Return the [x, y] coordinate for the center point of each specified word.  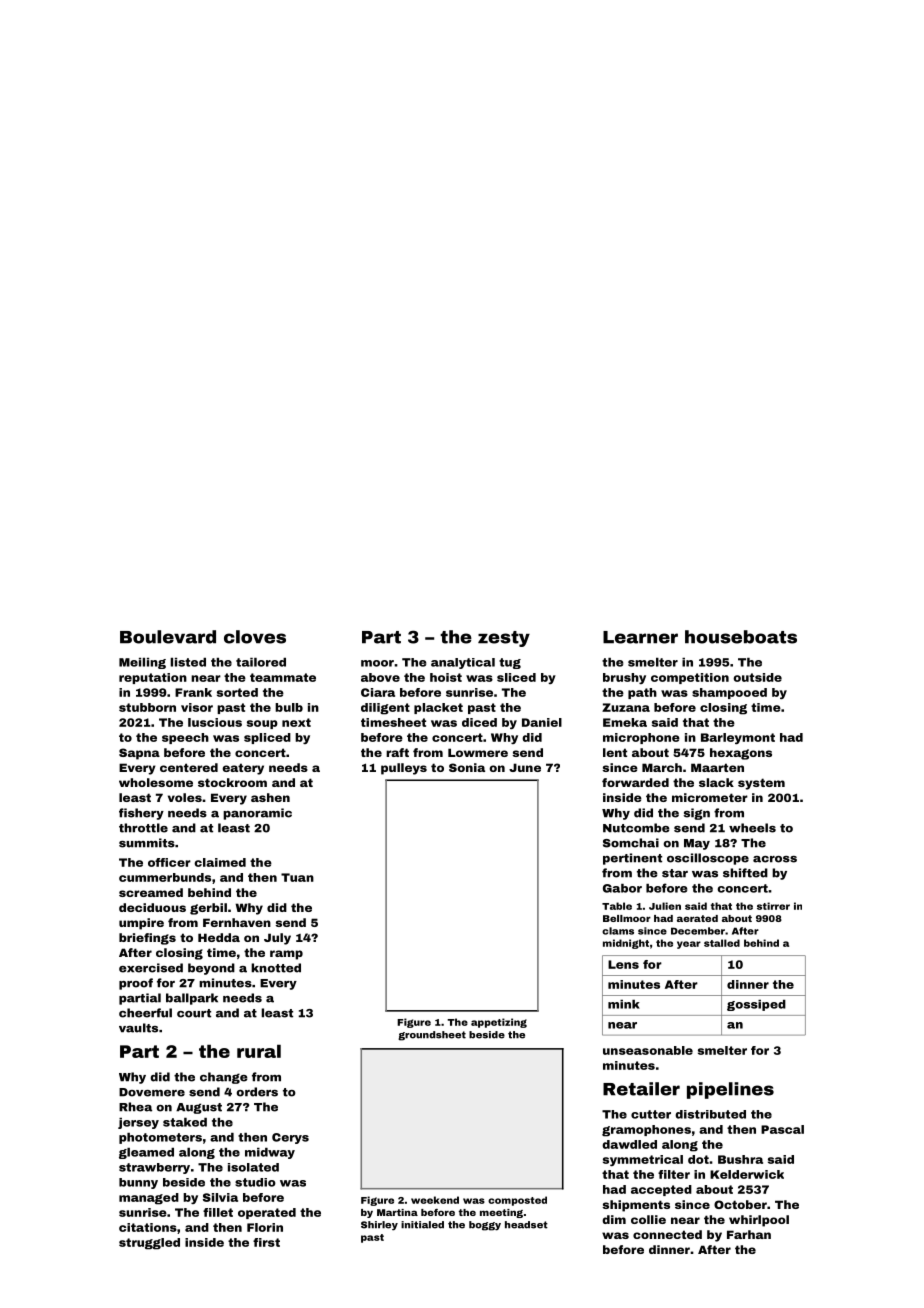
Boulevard [168, 637]
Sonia [467, 767]
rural [259, 1051]
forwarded [635, 782]
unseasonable [648, 1050]
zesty [504, 639]
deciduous [152, 907]
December [698, 931]
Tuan [297, 877]
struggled [149, 1244]
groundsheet [432, 1036]
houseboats [741, 637]
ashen [270, 797]
